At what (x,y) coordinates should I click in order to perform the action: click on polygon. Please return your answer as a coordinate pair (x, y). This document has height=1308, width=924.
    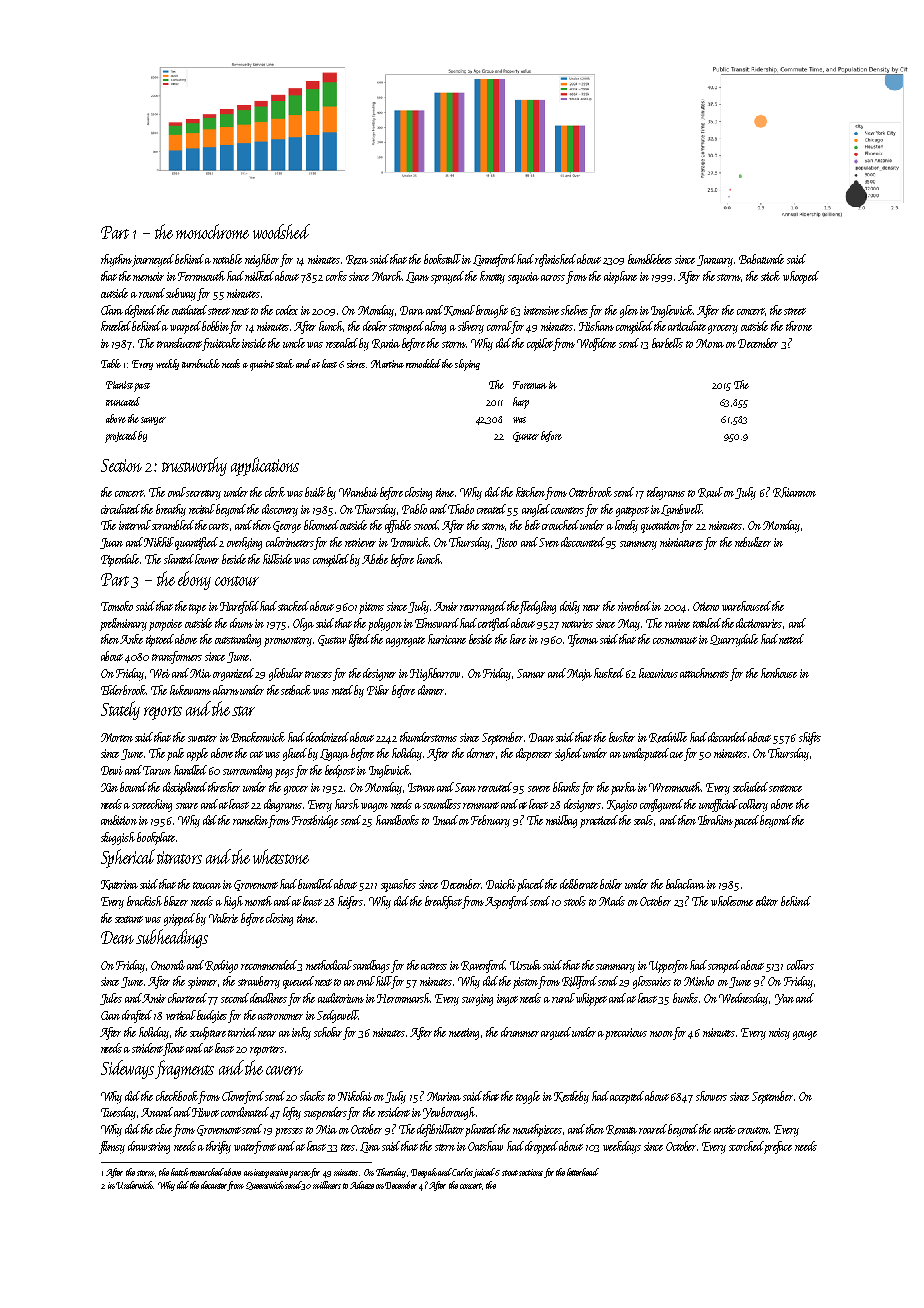
    Looking at the image, I should click on (385, 624).
